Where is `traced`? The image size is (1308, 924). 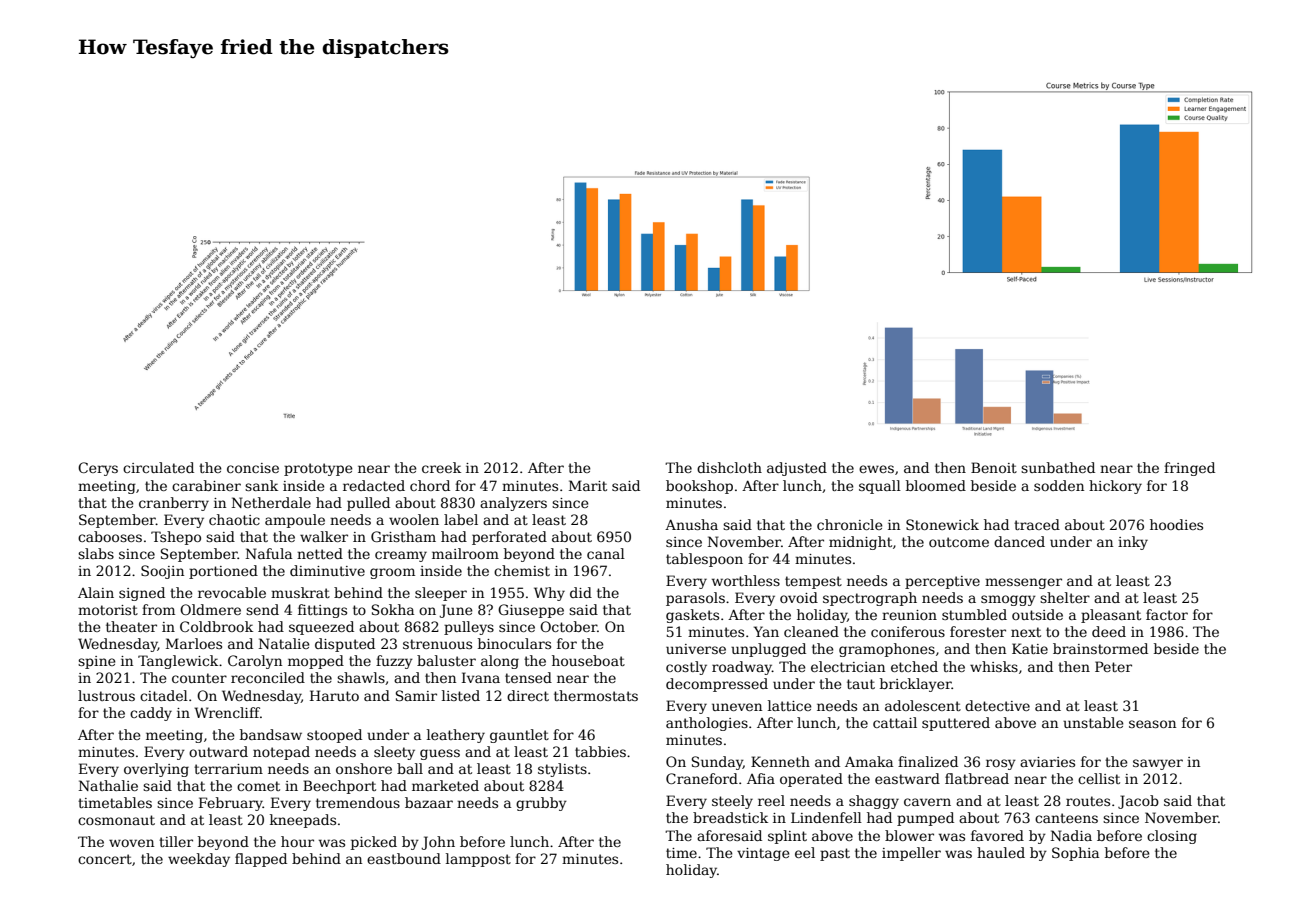 traced is located at coordinates (1037, 524).
